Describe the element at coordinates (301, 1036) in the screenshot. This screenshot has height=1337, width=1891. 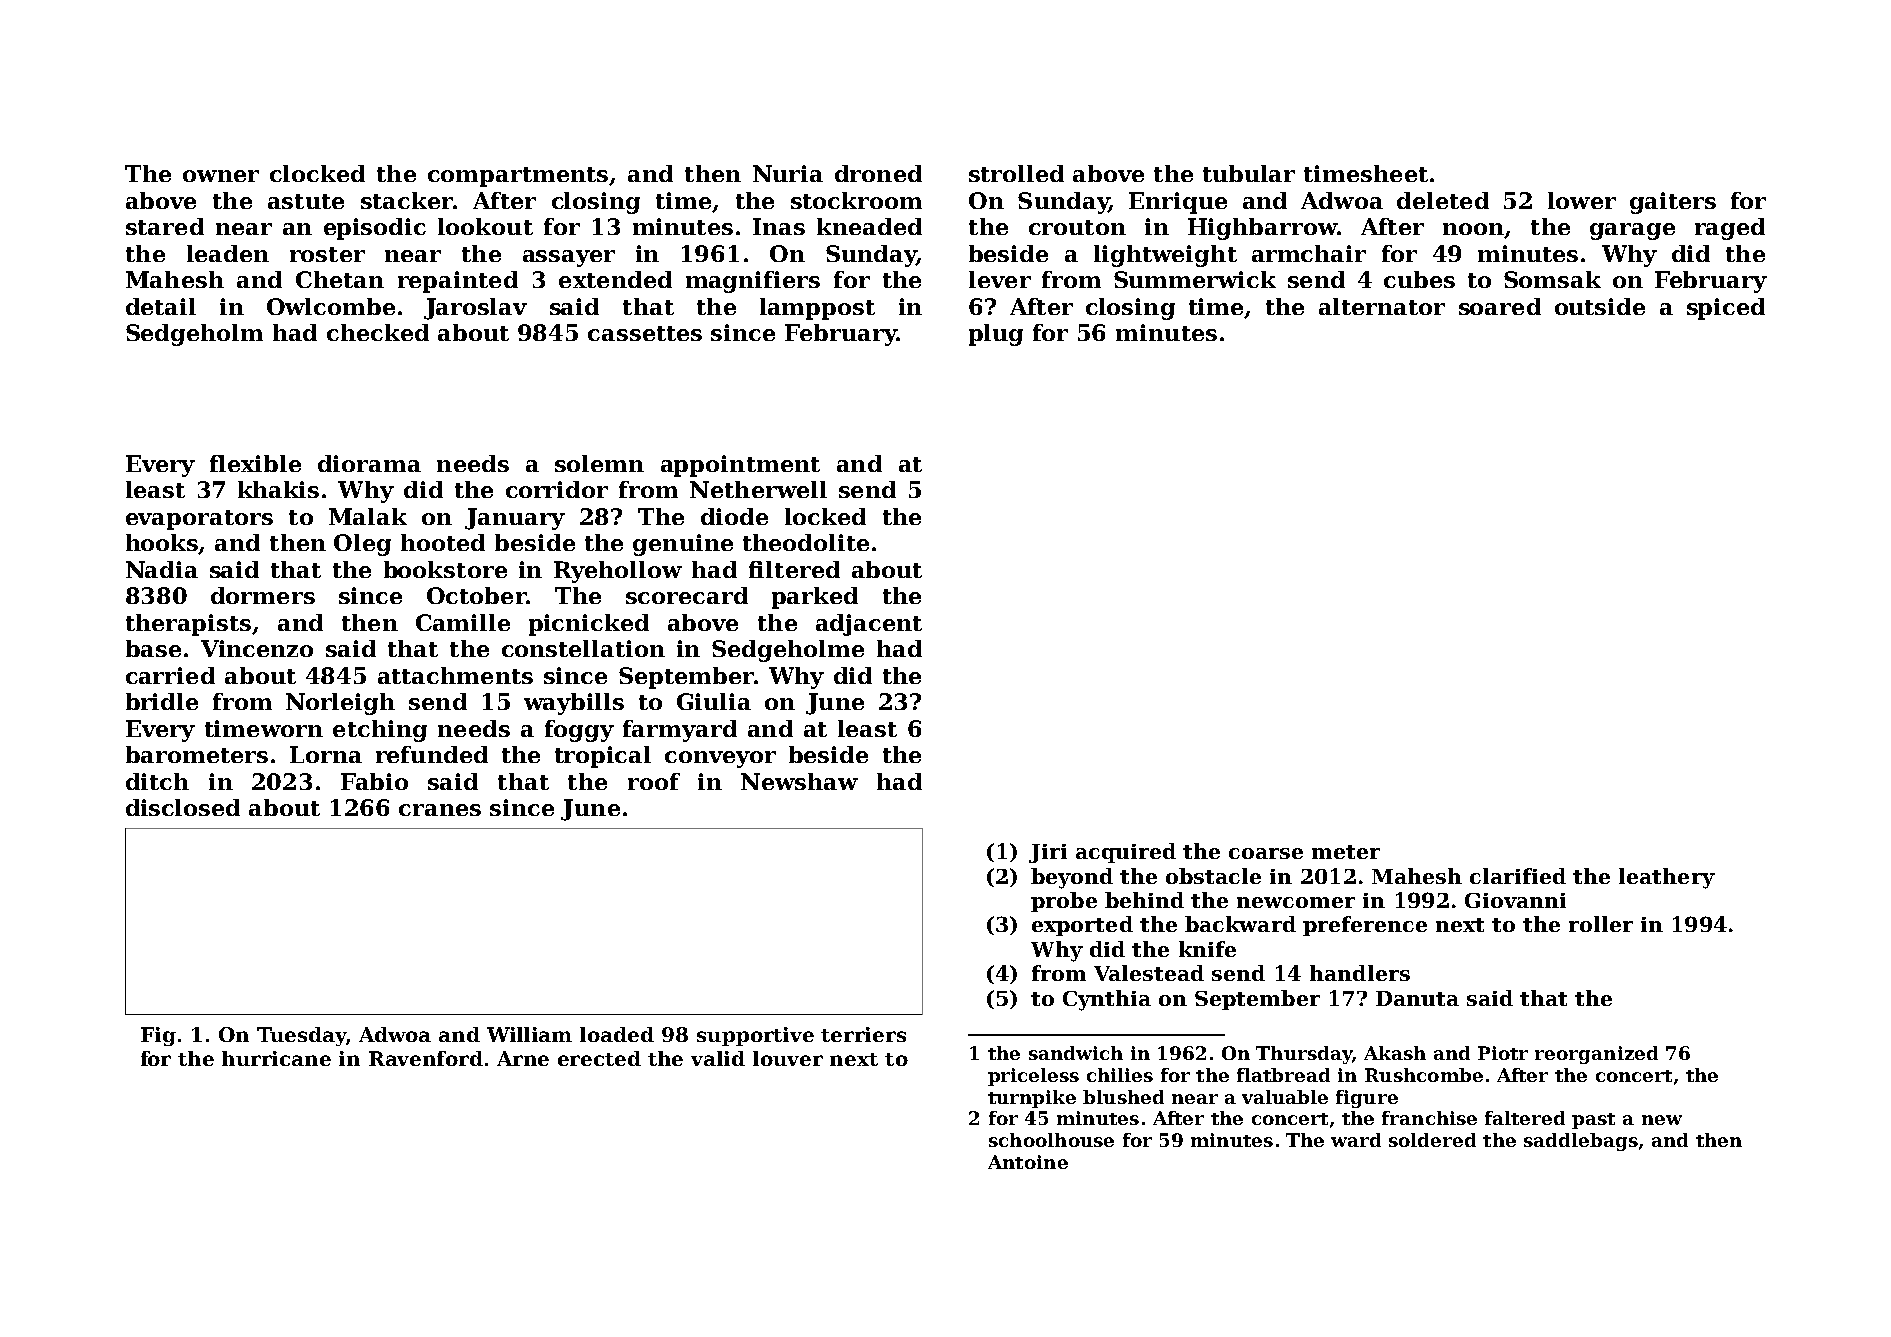
I see `Tuesday` at that location.
